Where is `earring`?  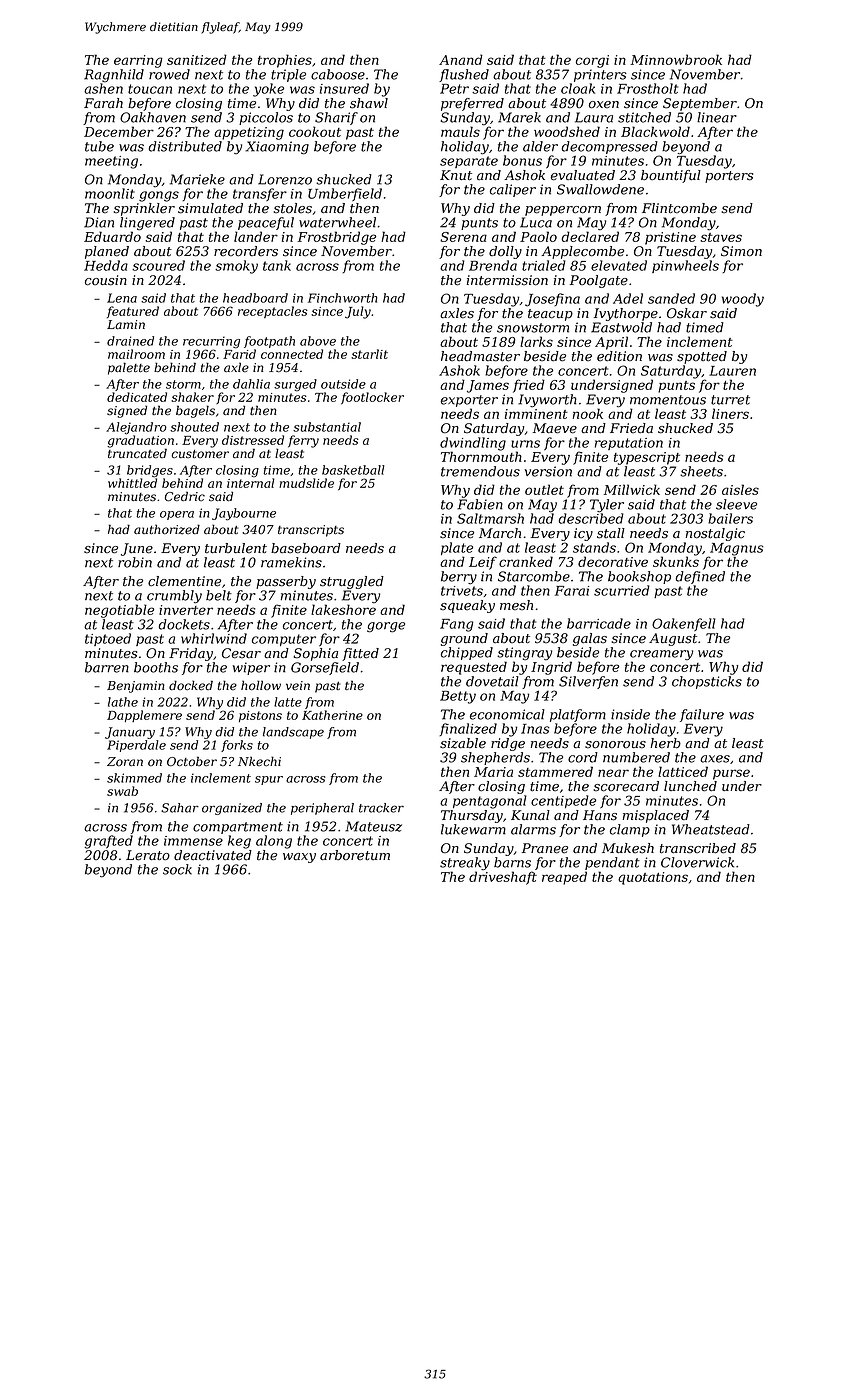 earring is located at coordinates (138, 61).
